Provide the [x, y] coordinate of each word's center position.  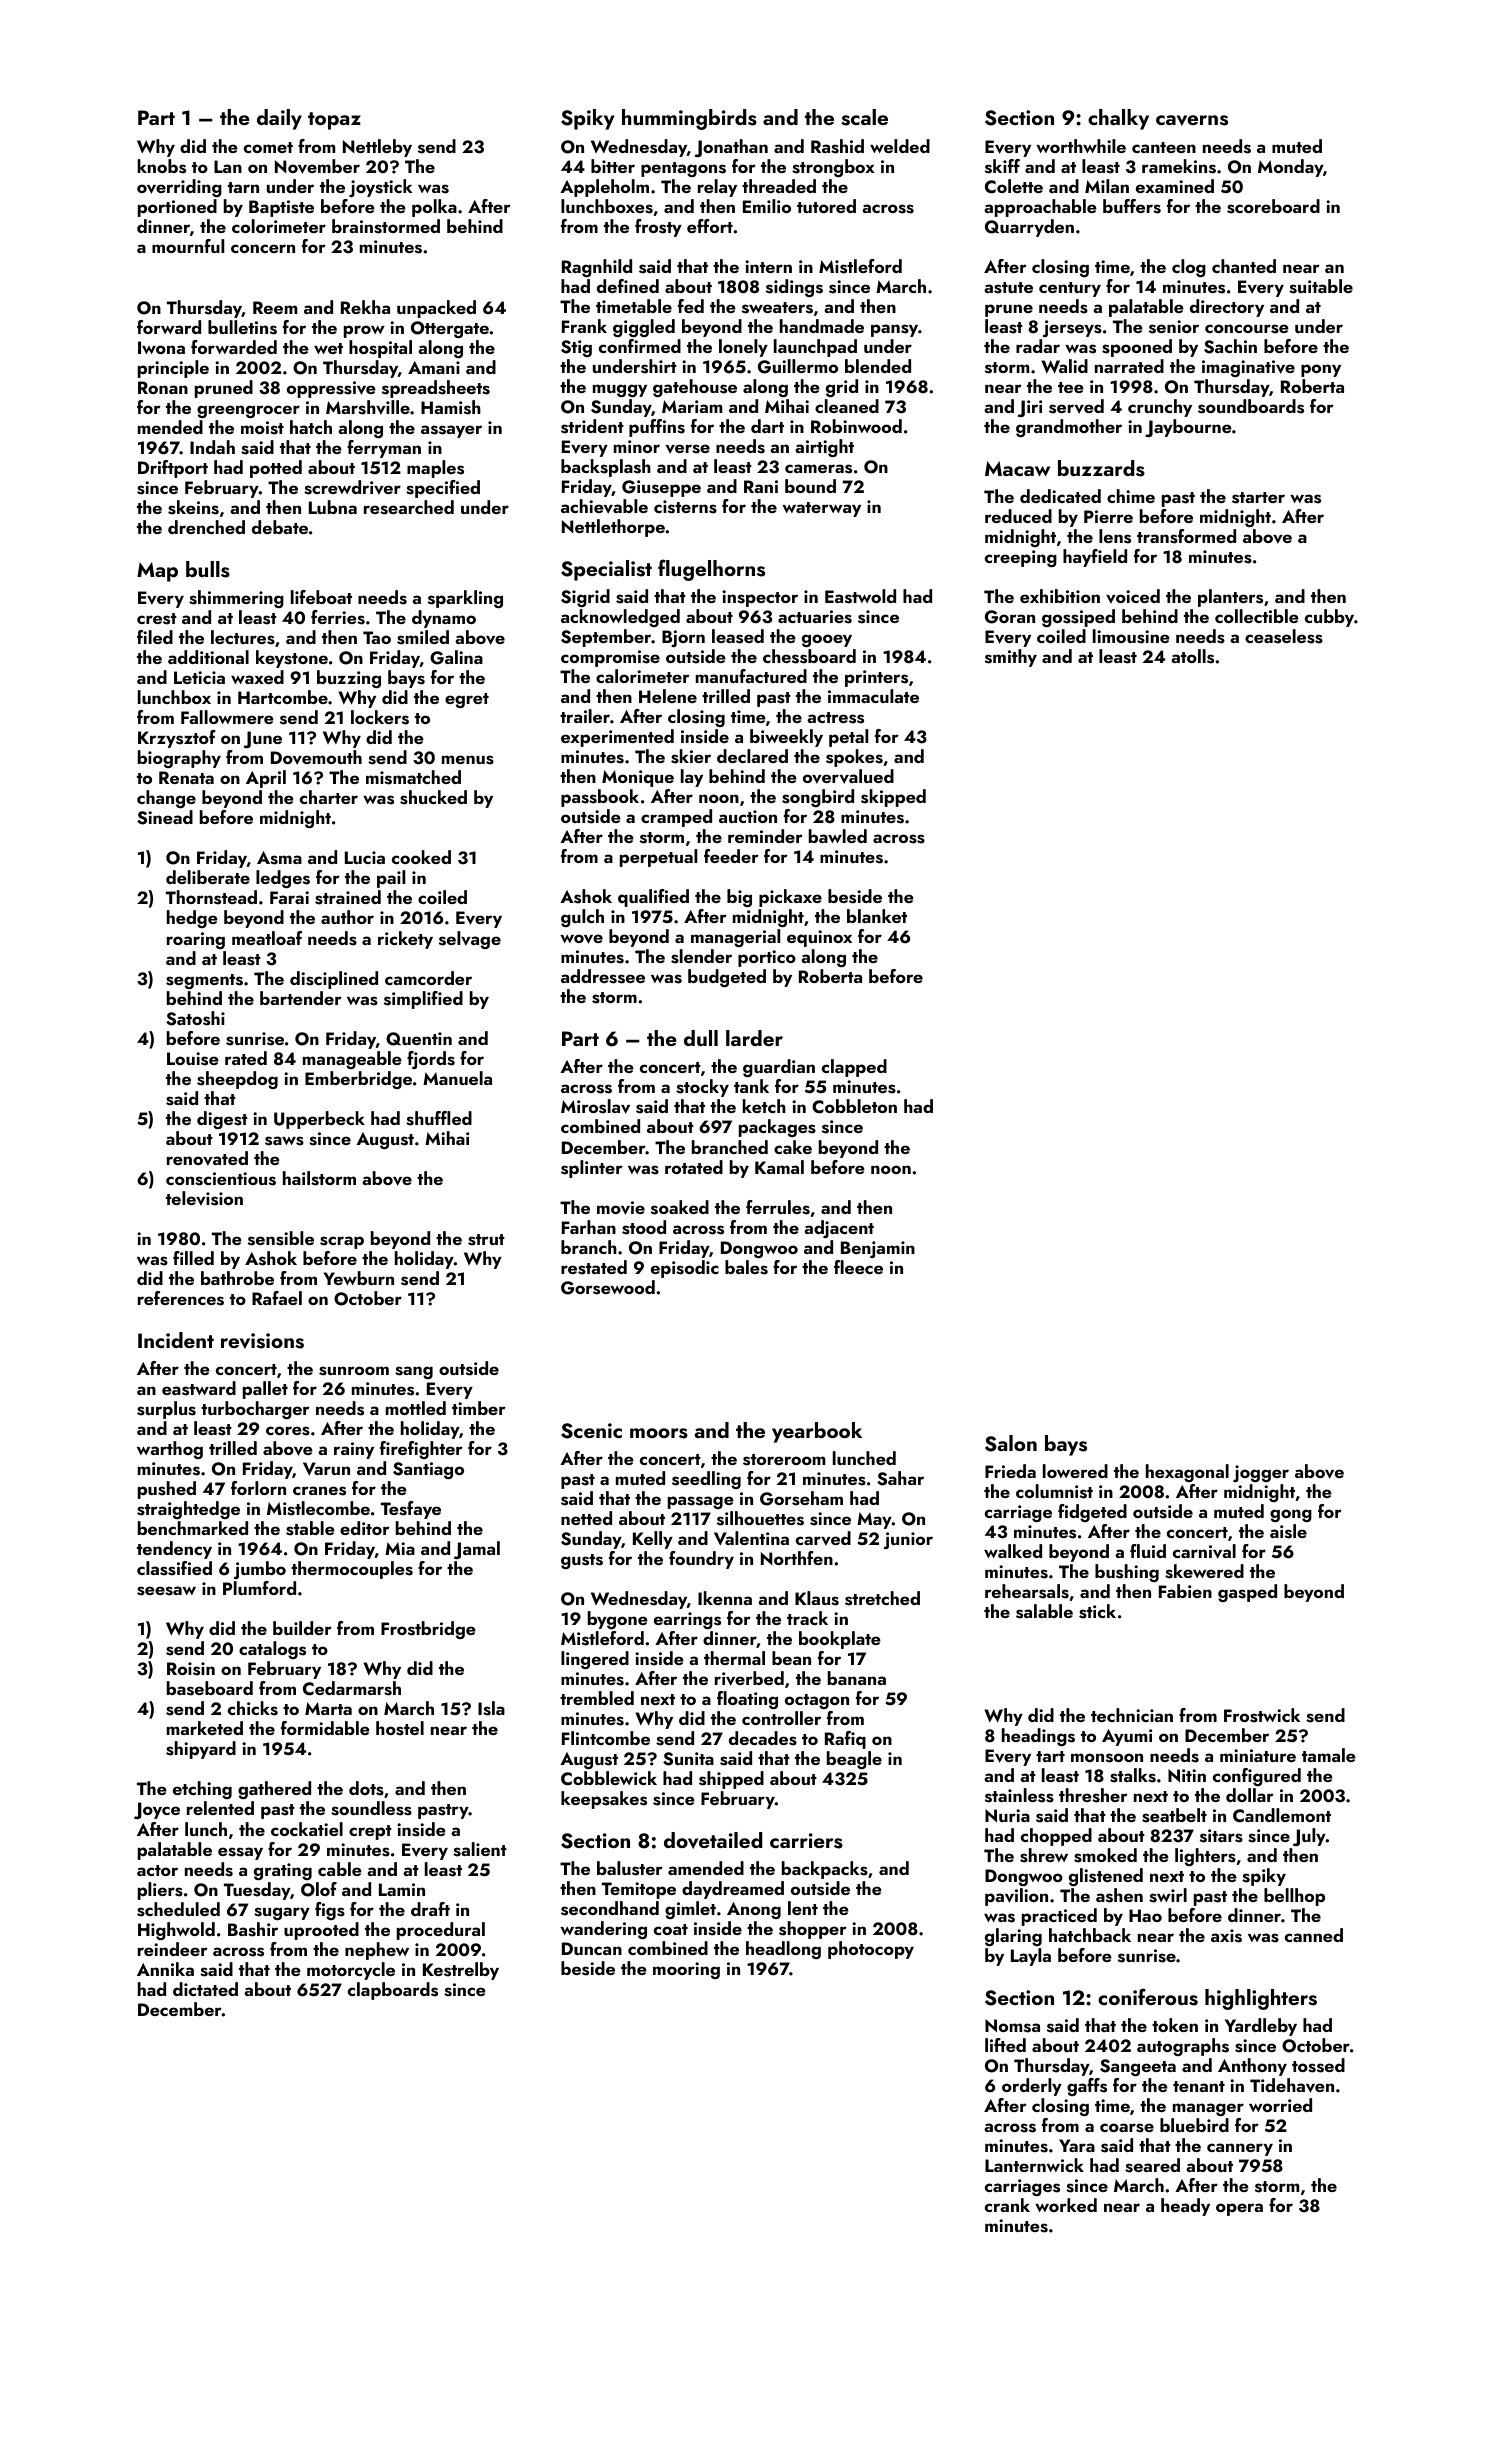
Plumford [259, 1588]
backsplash [606, 468]
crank [1007, 2205]
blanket [877, 916]
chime [1131, 496]
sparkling [465, 599]
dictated [205, 1989]
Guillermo [798, 366]
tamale [1329, 1755]
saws [284, 1141]
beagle [854, 1760]
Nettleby [377, 148]
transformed [1186, 536]
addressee [603, 976]
